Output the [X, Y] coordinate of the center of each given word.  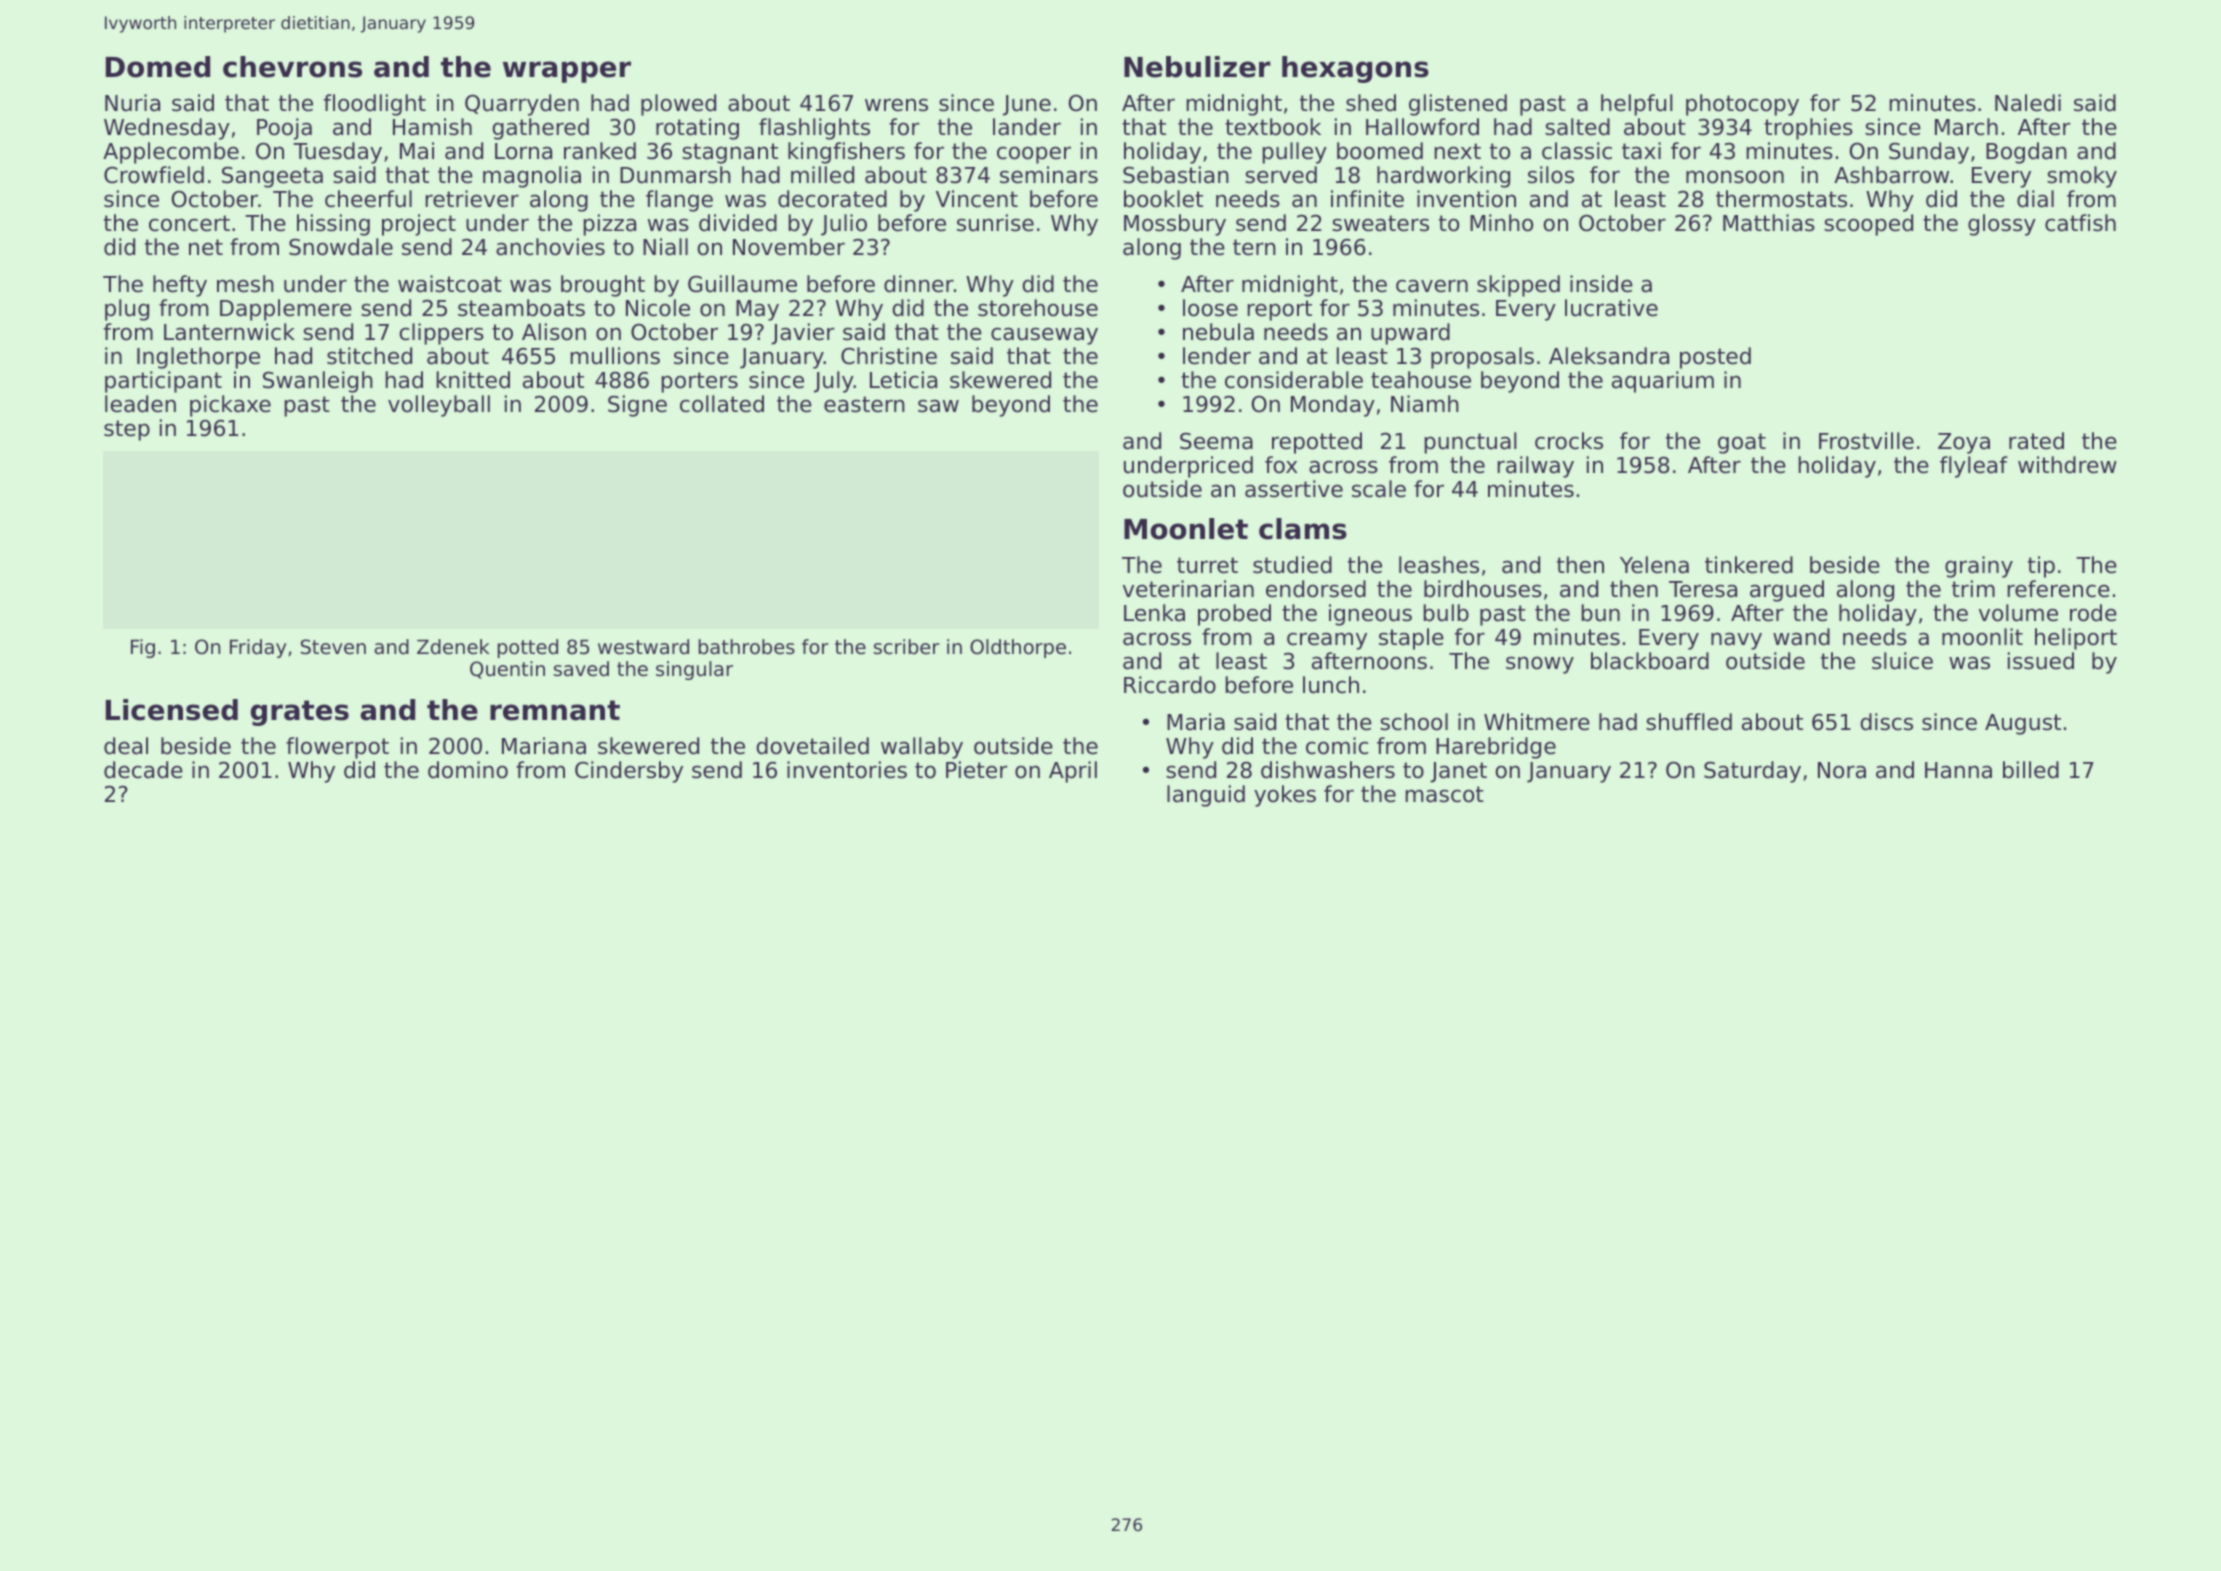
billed [2031, 770]
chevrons [292, 67]
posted [1715, 358]
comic [1337, 746]
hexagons [1355, 69]
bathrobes [747, 647]
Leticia [903, 380]
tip [2041, 567]
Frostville [1866, 441]
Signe [637, 406]
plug [127, 310]
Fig [143, 648]
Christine [889, 356]
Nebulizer [1197, 67]
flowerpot [337, 748]
